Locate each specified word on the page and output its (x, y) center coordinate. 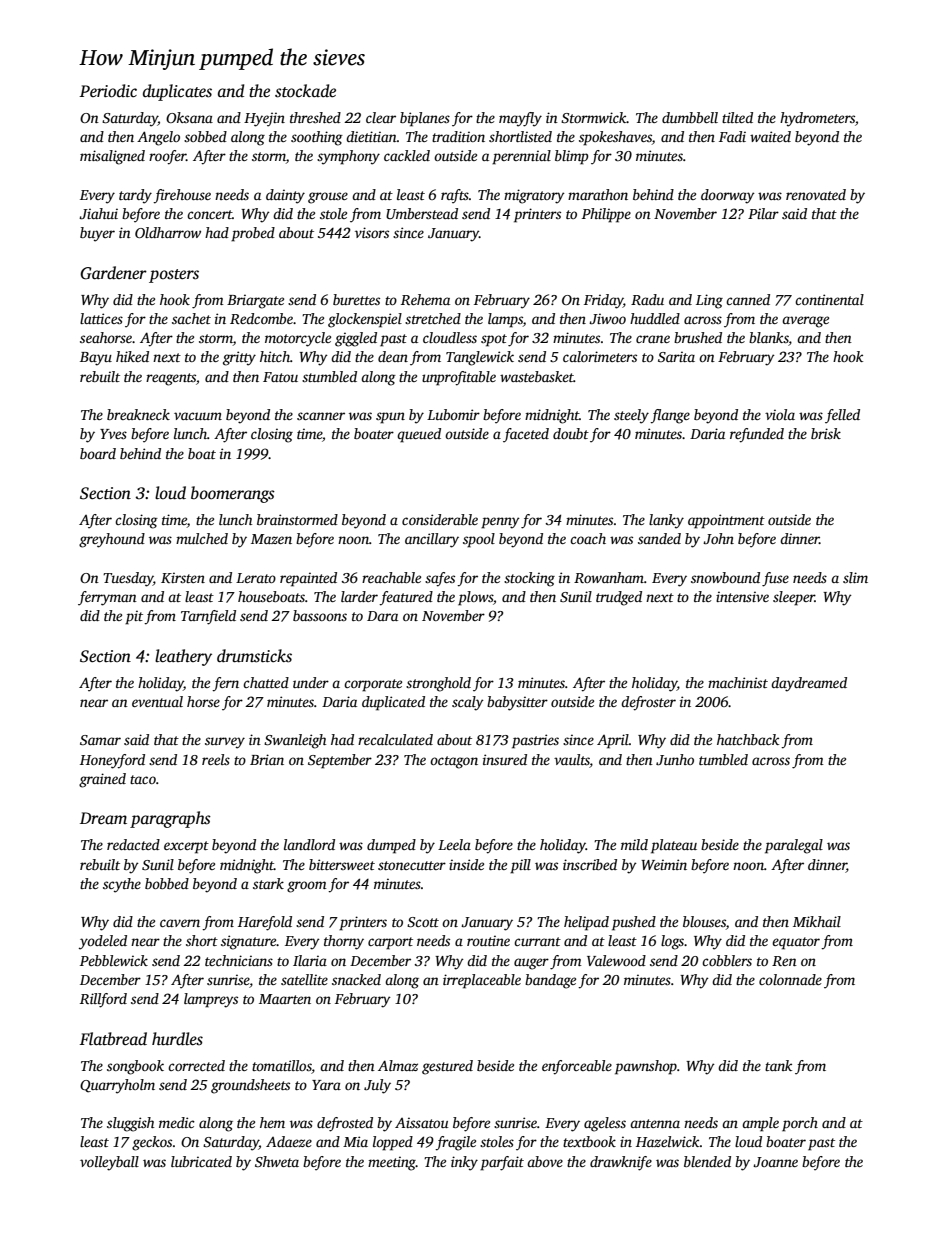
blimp (571, 157)
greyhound (112, 540)
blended (707, 1161)
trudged (619, 598)
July (377, 1086)
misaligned (112, 157)
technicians (239, 960)
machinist (738, 682)
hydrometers (817, 119)
